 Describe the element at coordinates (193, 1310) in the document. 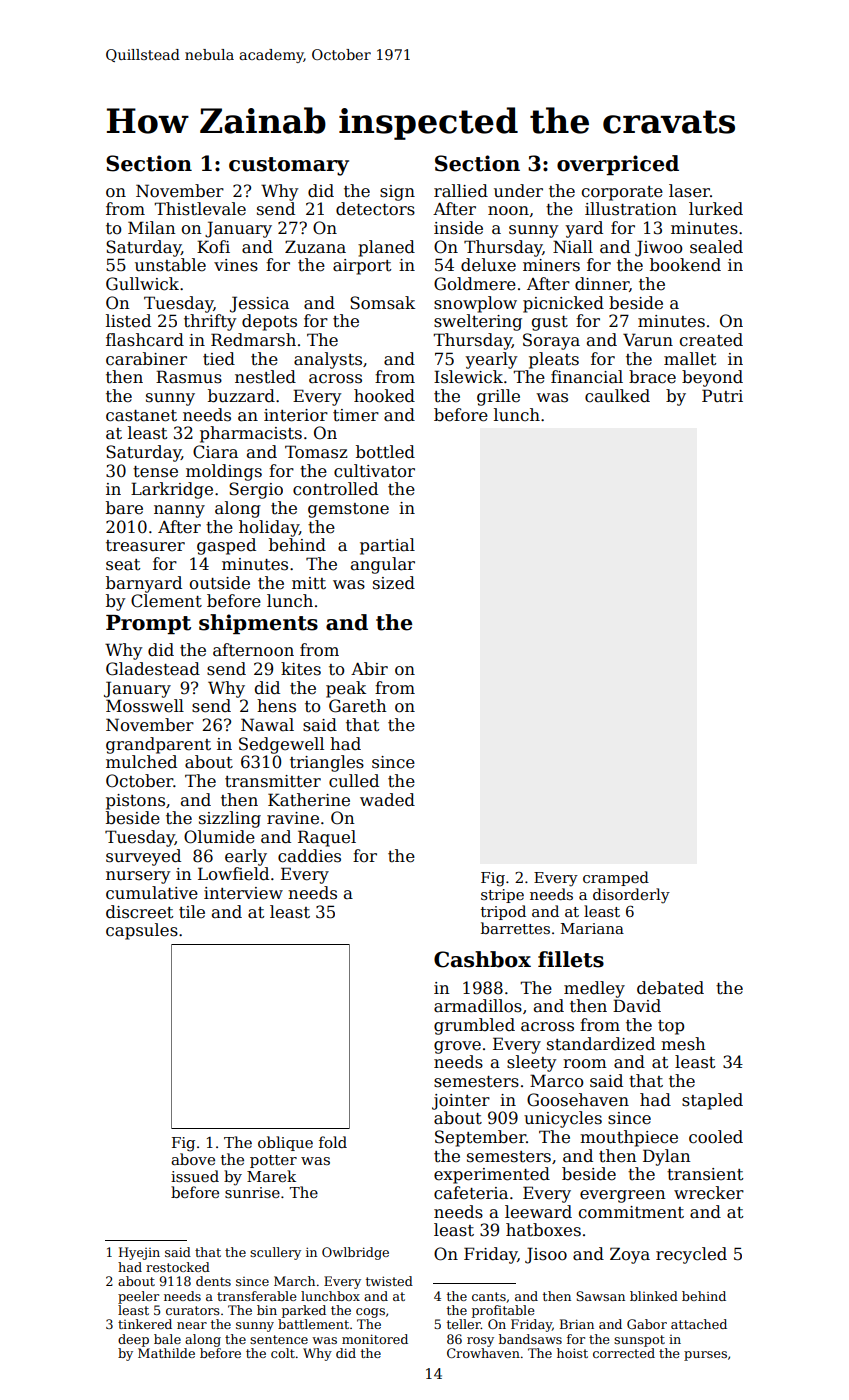

I see `curators` at that location.
